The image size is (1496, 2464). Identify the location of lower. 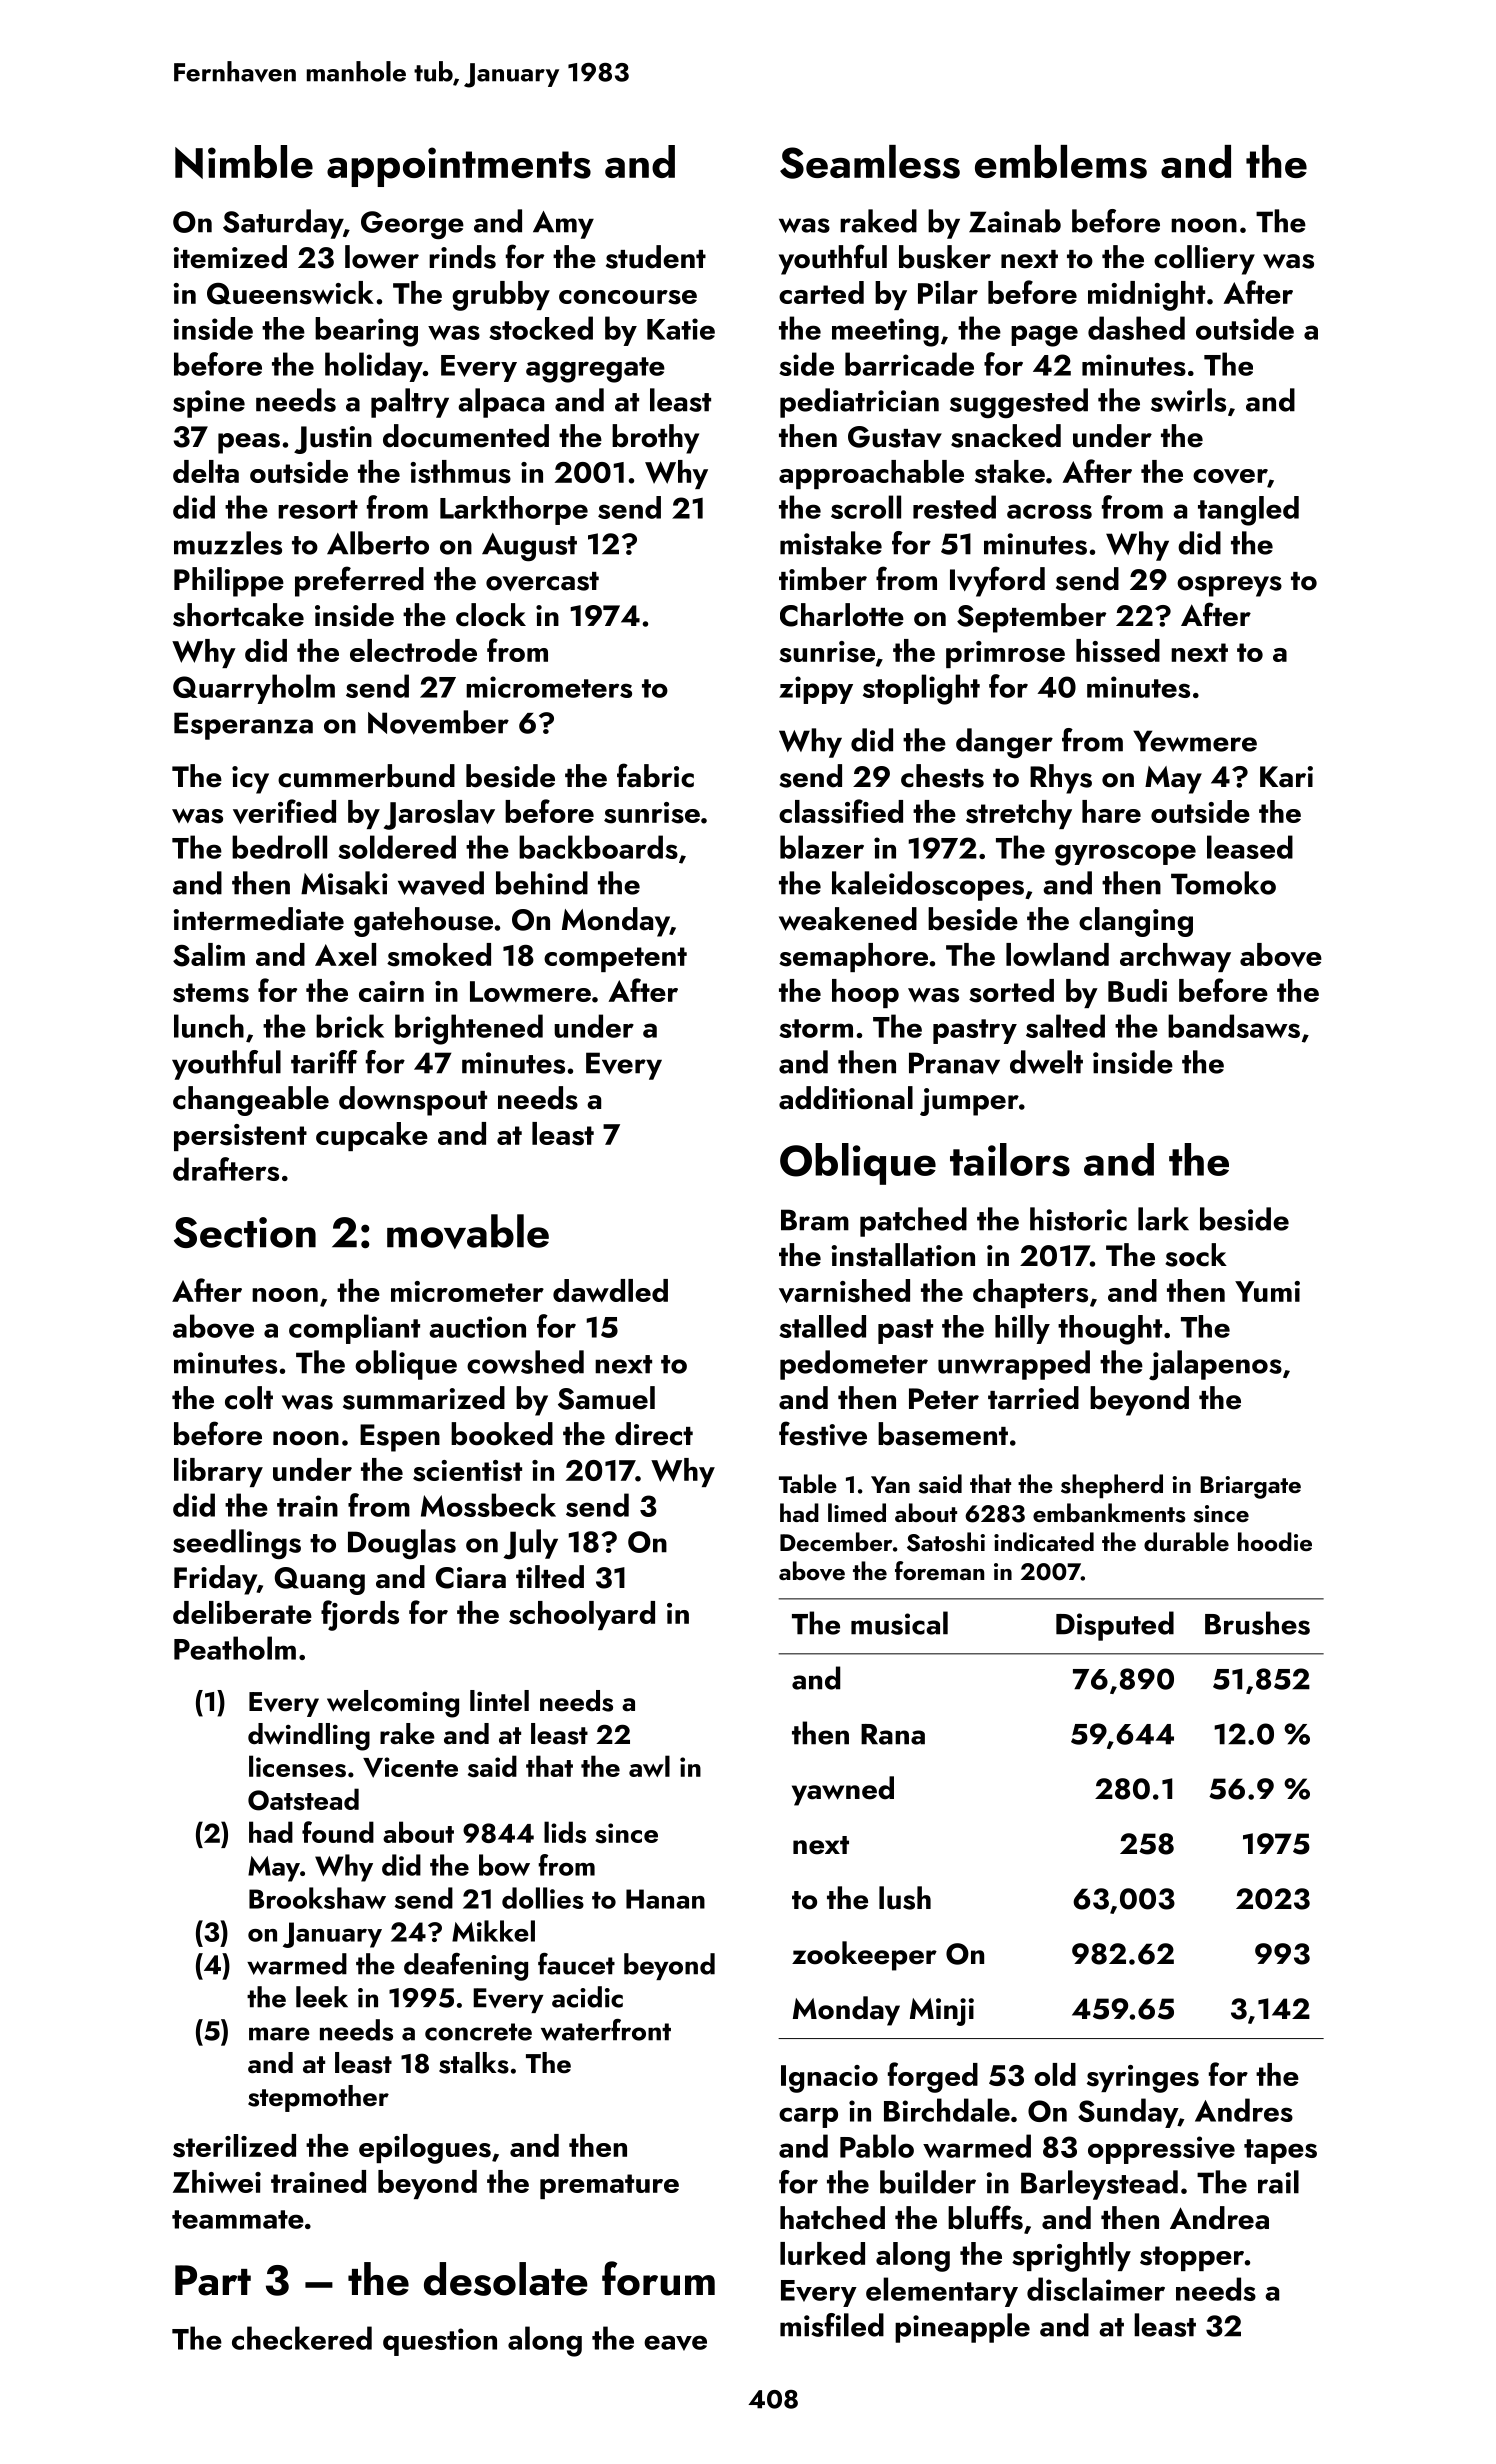
(382, 257).
